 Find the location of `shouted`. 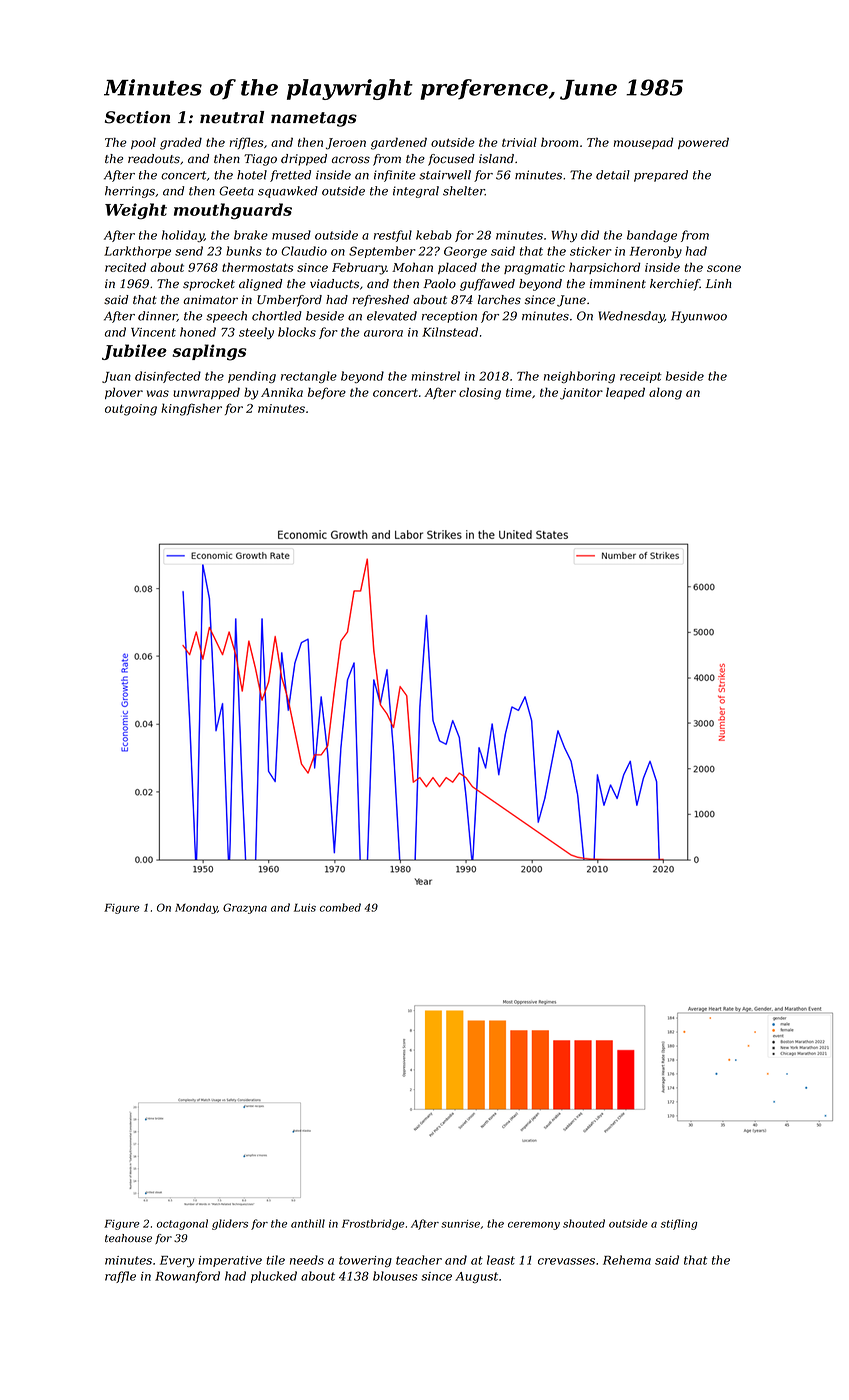

shouted is located at coordinates (584, 1223).
